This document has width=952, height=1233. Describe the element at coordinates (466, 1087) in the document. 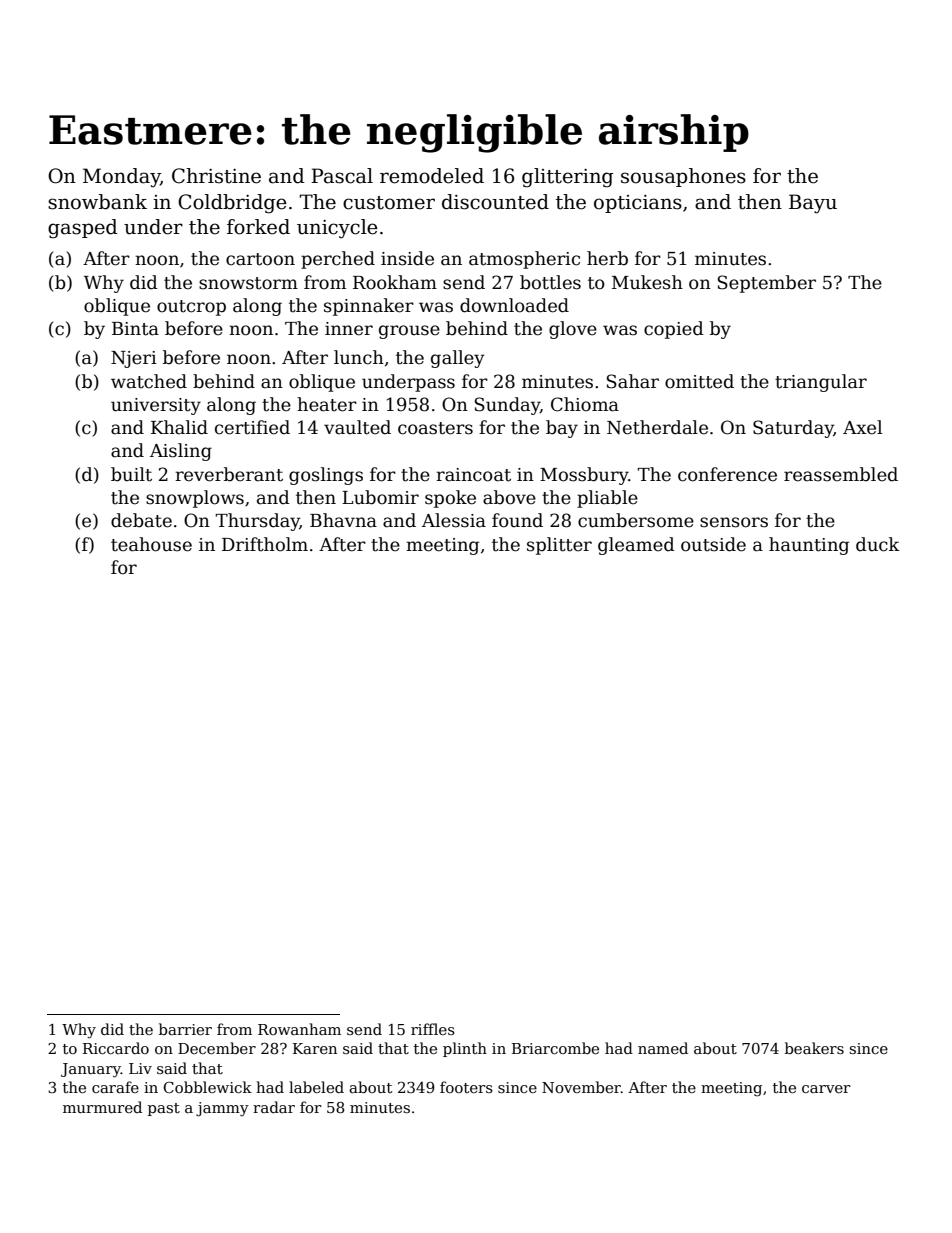

I see `footers` at that location.
